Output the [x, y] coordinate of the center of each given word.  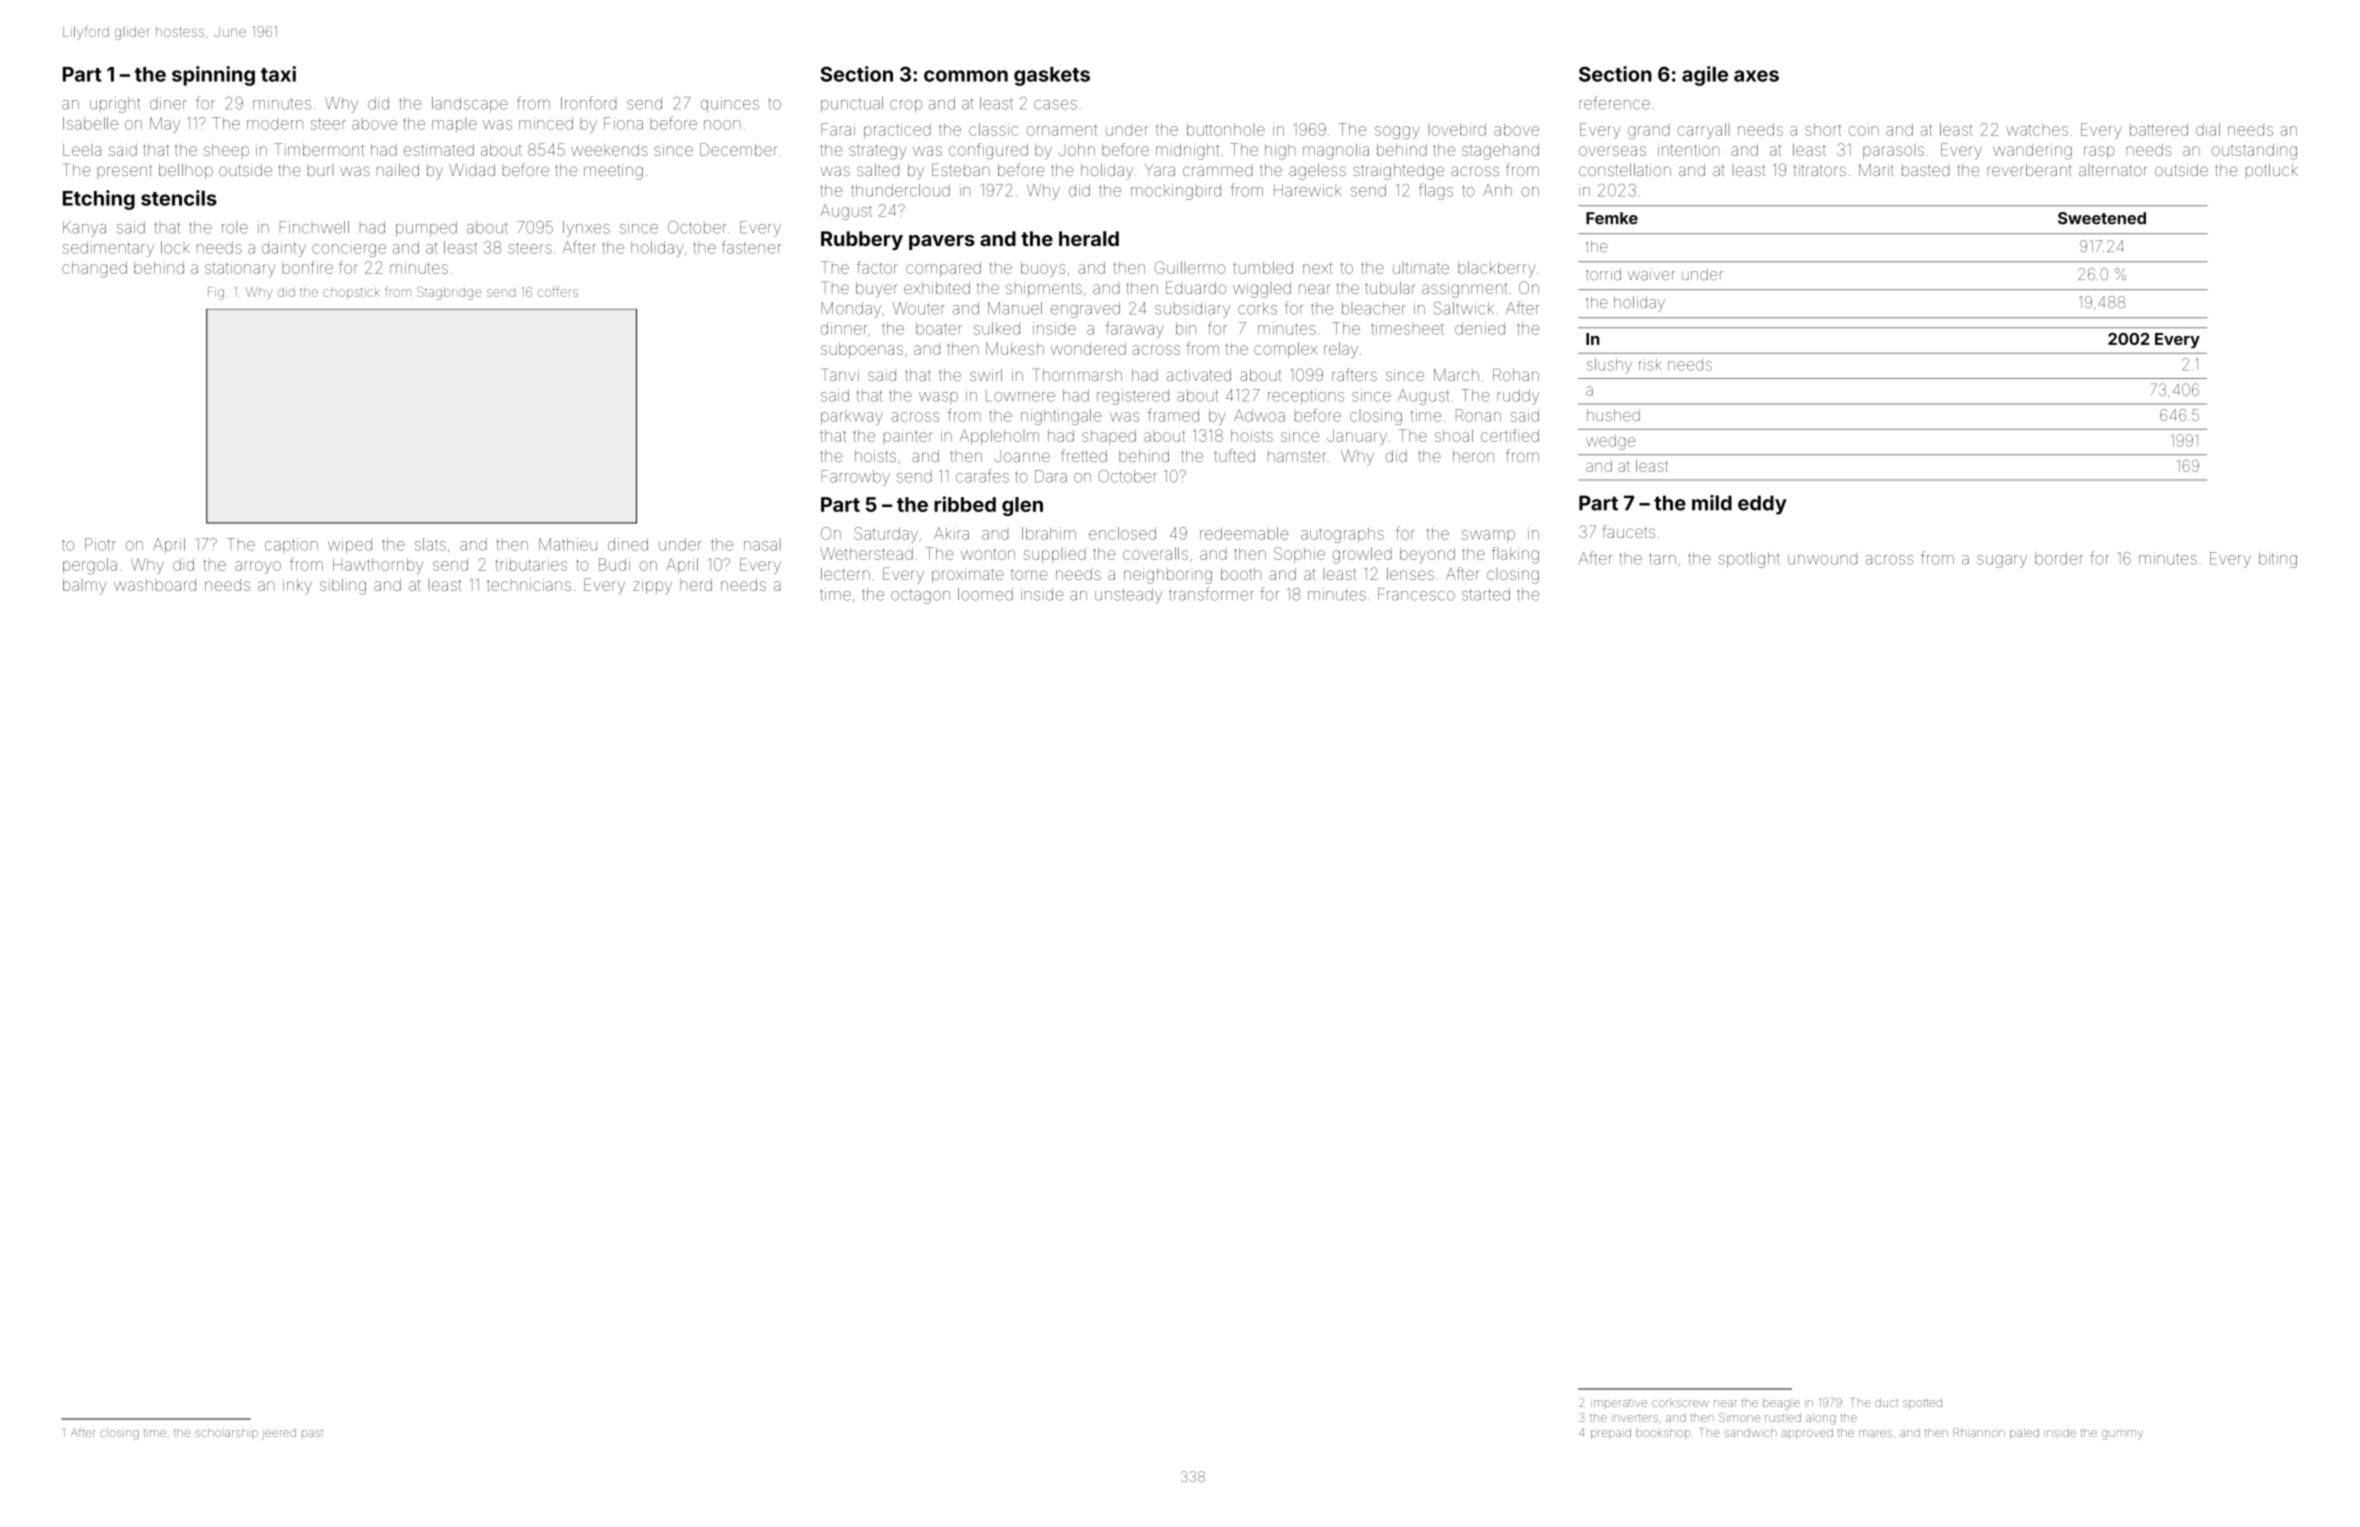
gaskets [1052, 76]
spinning [213, 76]
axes [1756, 76]
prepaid [1611, 1433]
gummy [2122, 1435]
